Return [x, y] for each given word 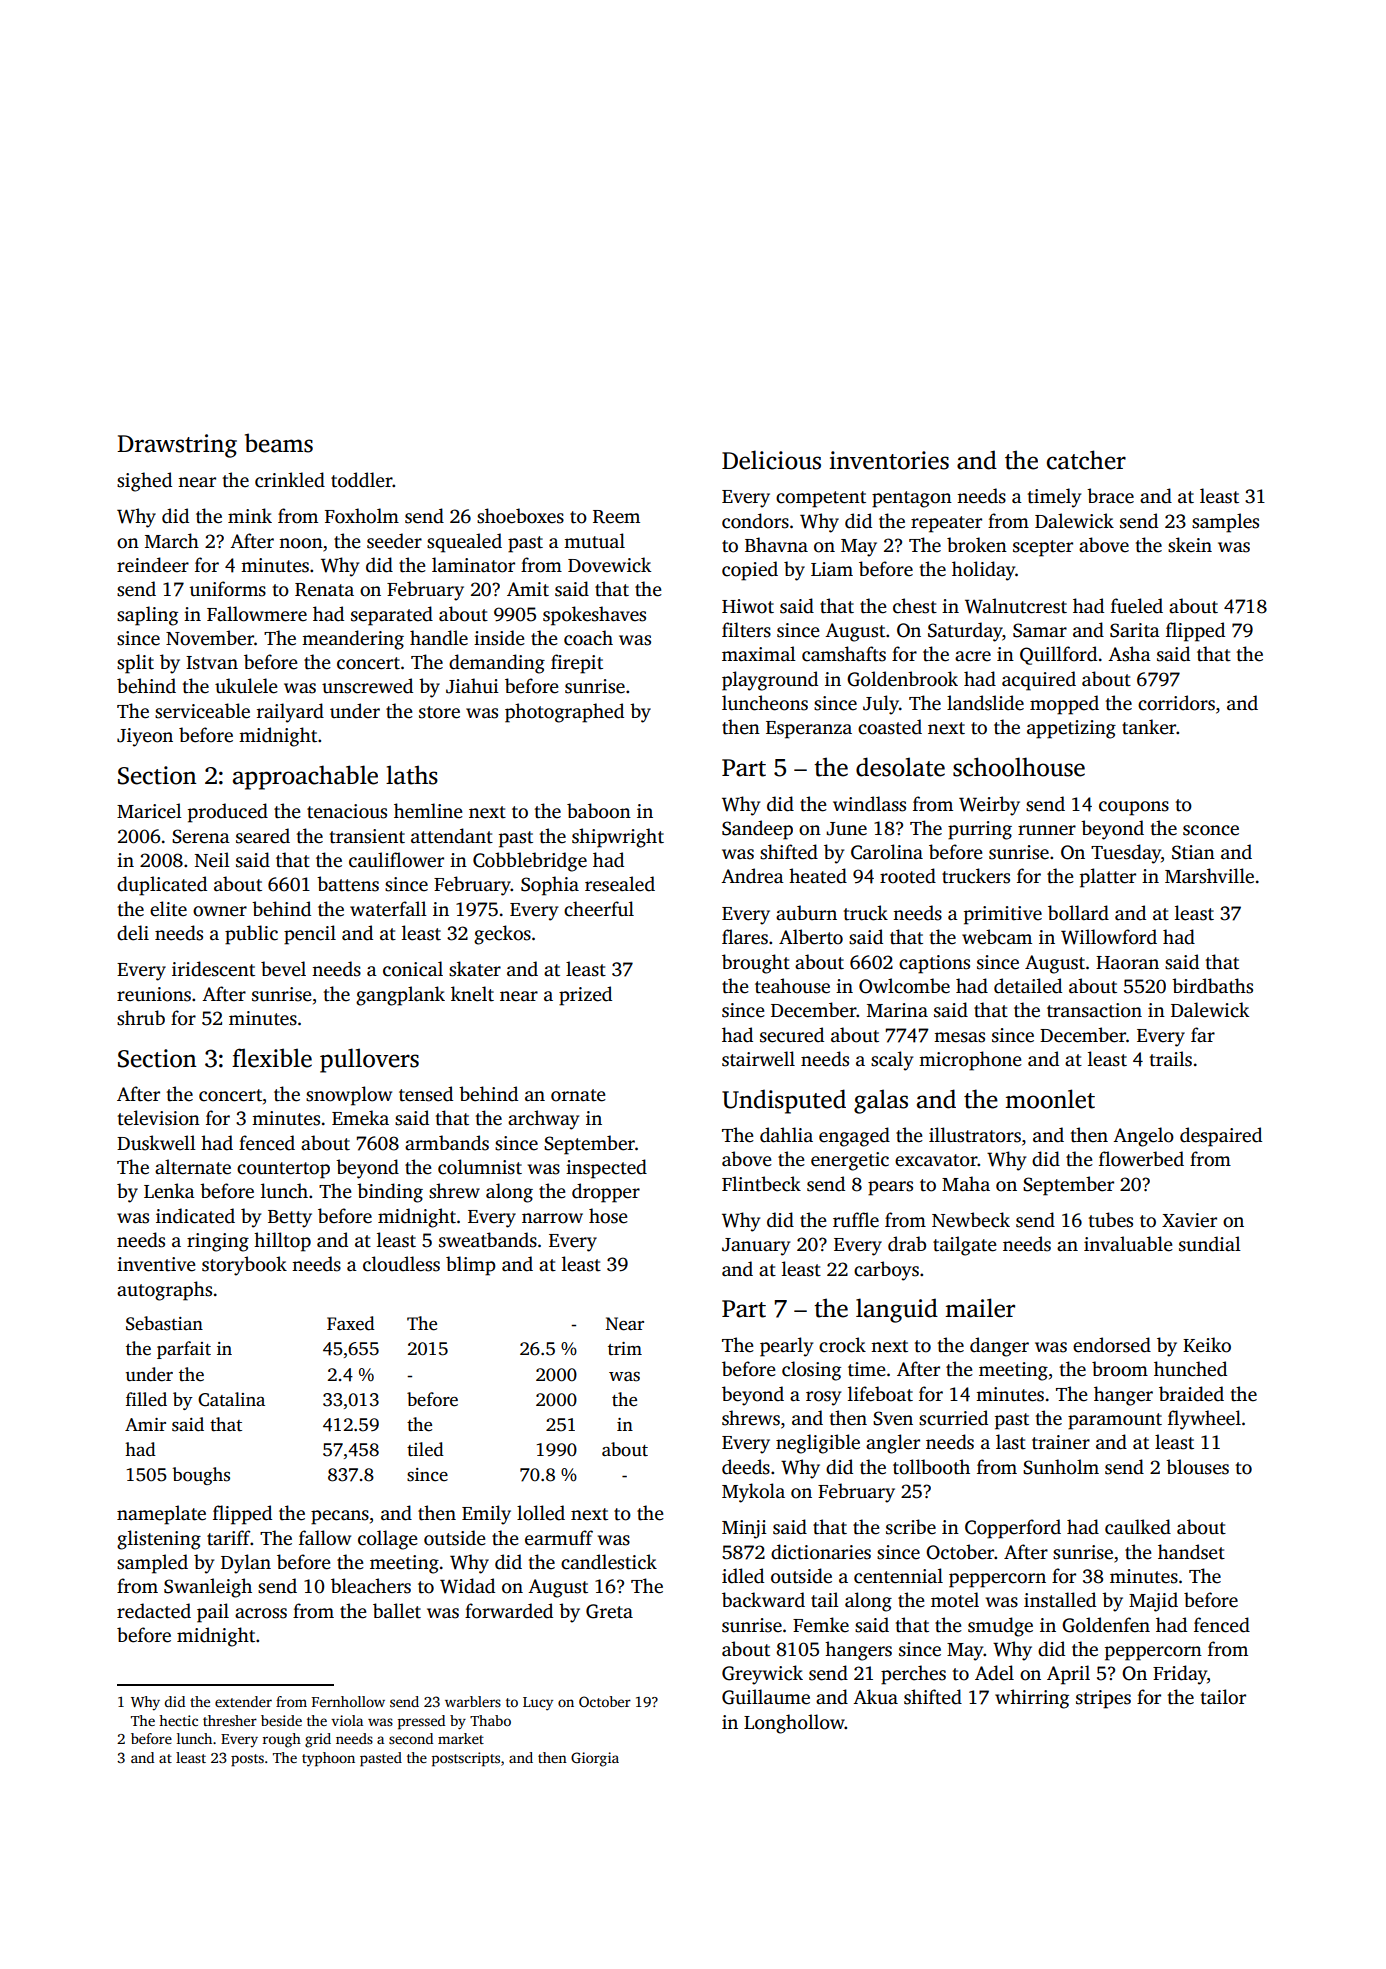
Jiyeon [145, 737]
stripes [1103, 1699]
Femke [821, 1625]
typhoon [328, 1759]
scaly [892, 1061]
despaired [1221, 1137]
